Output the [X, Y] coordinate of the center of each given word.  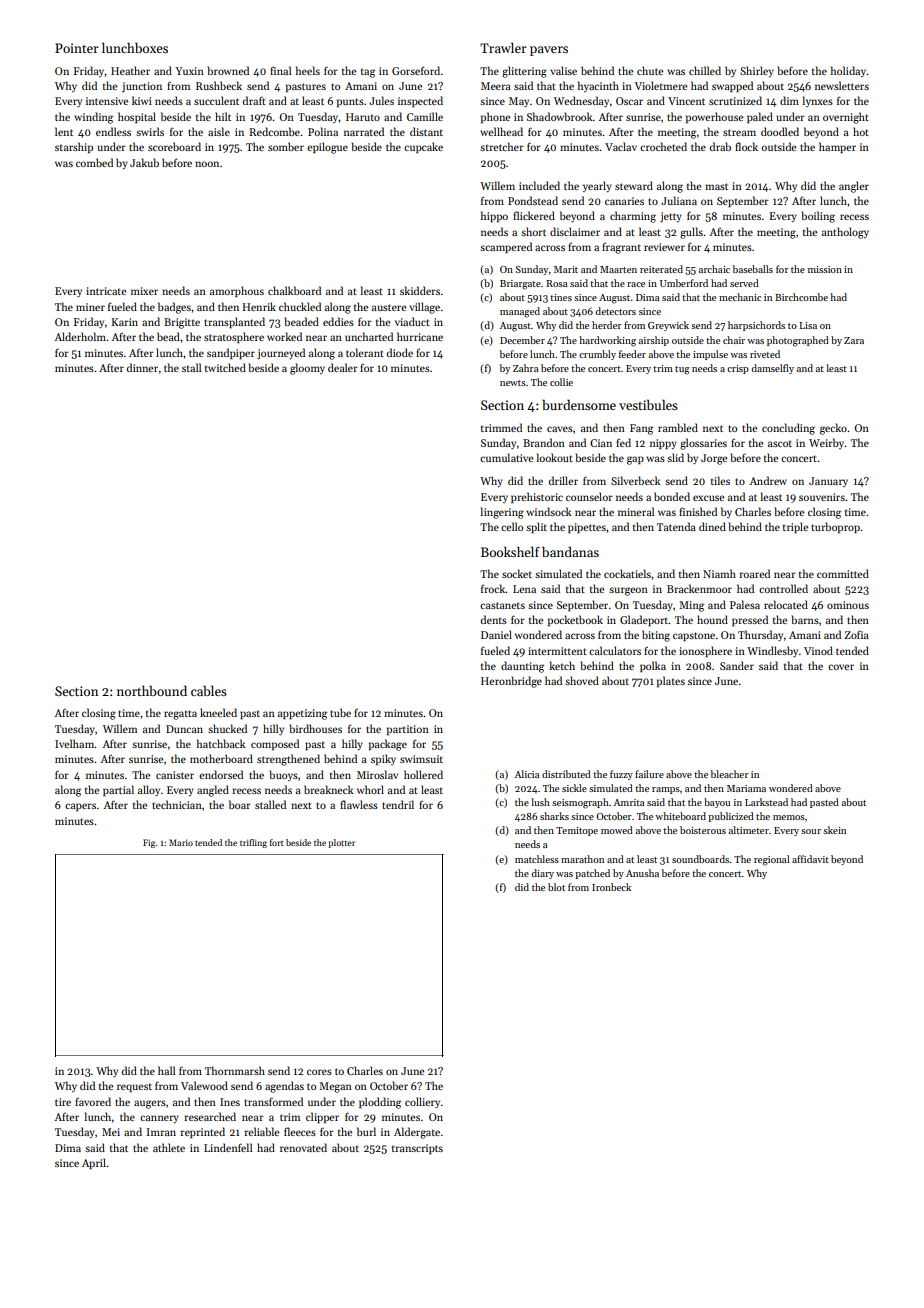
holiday [849, 71]
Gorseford [416, 70]
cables [209, 690]
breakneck [329, 789]
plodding [380, 1103]
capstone [694, 636]
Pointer [77, 48]
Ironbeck [611, 887]
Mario [181, 842]
